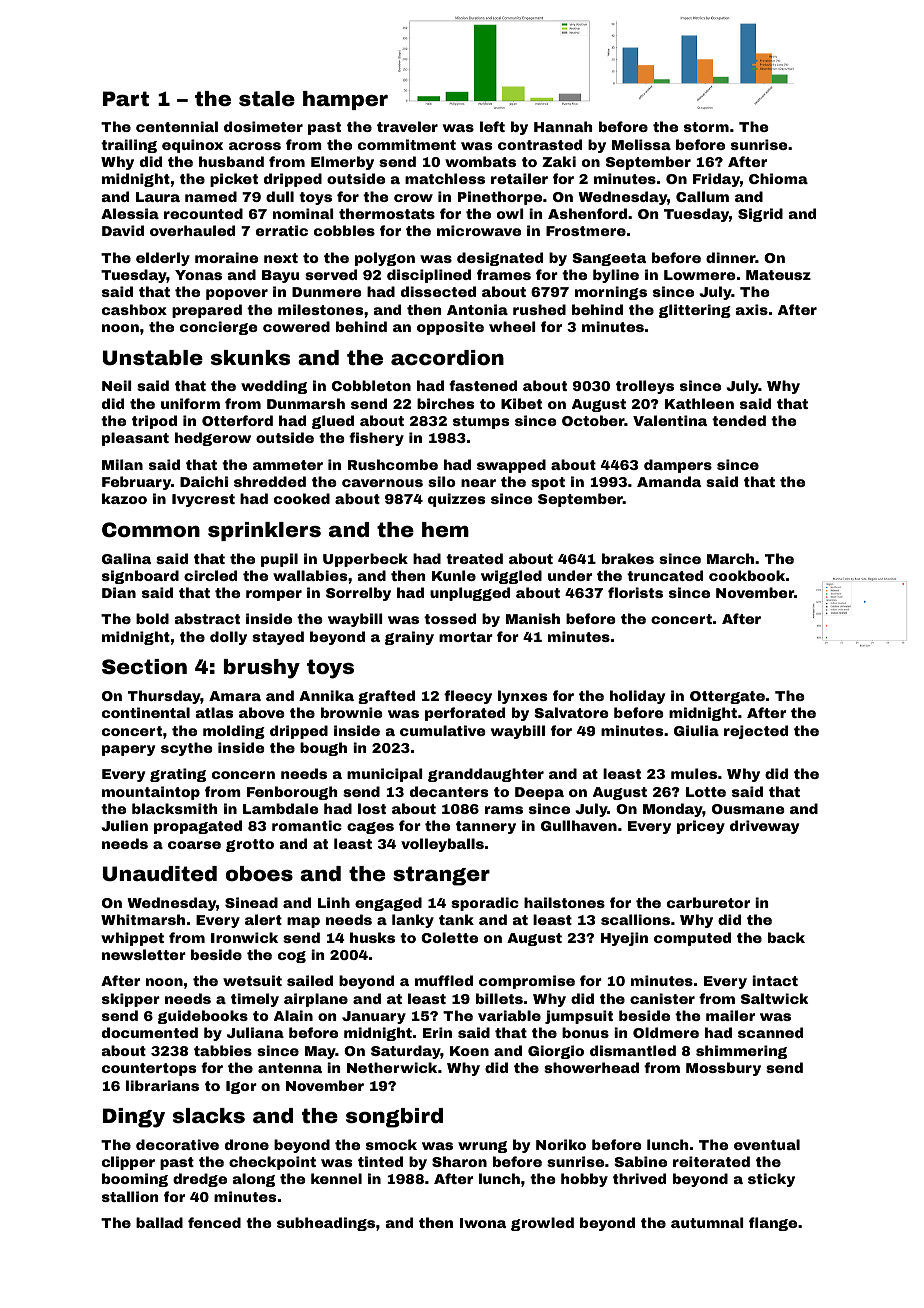 The width and height of the page is (924, 1308). Describe the element at coordinates (372, 937) in the page. I see `husks` at that location.
